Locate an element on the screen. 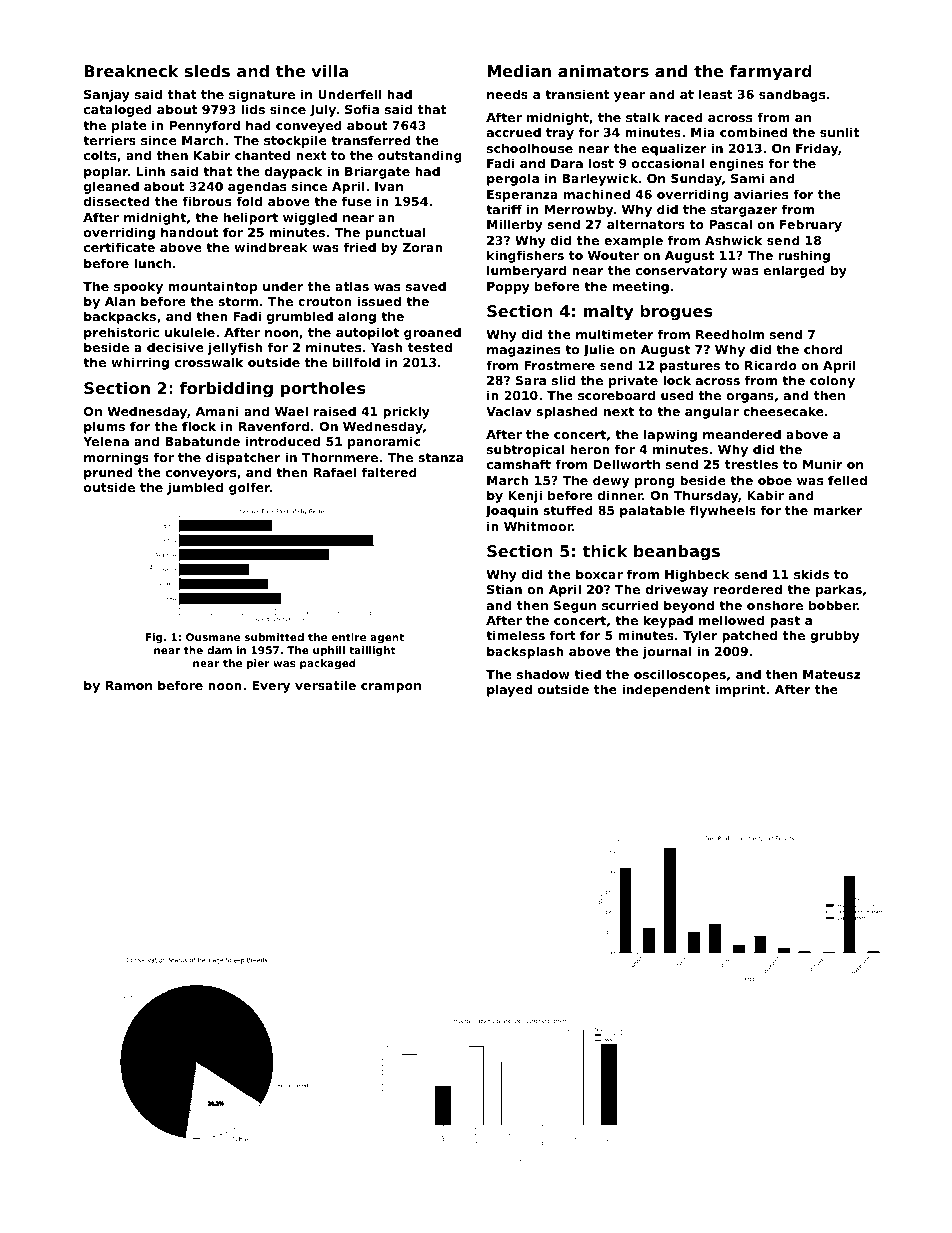 The width and height of the screenshot is (952, 1233). brogues is located at coordinates (676, 313).
